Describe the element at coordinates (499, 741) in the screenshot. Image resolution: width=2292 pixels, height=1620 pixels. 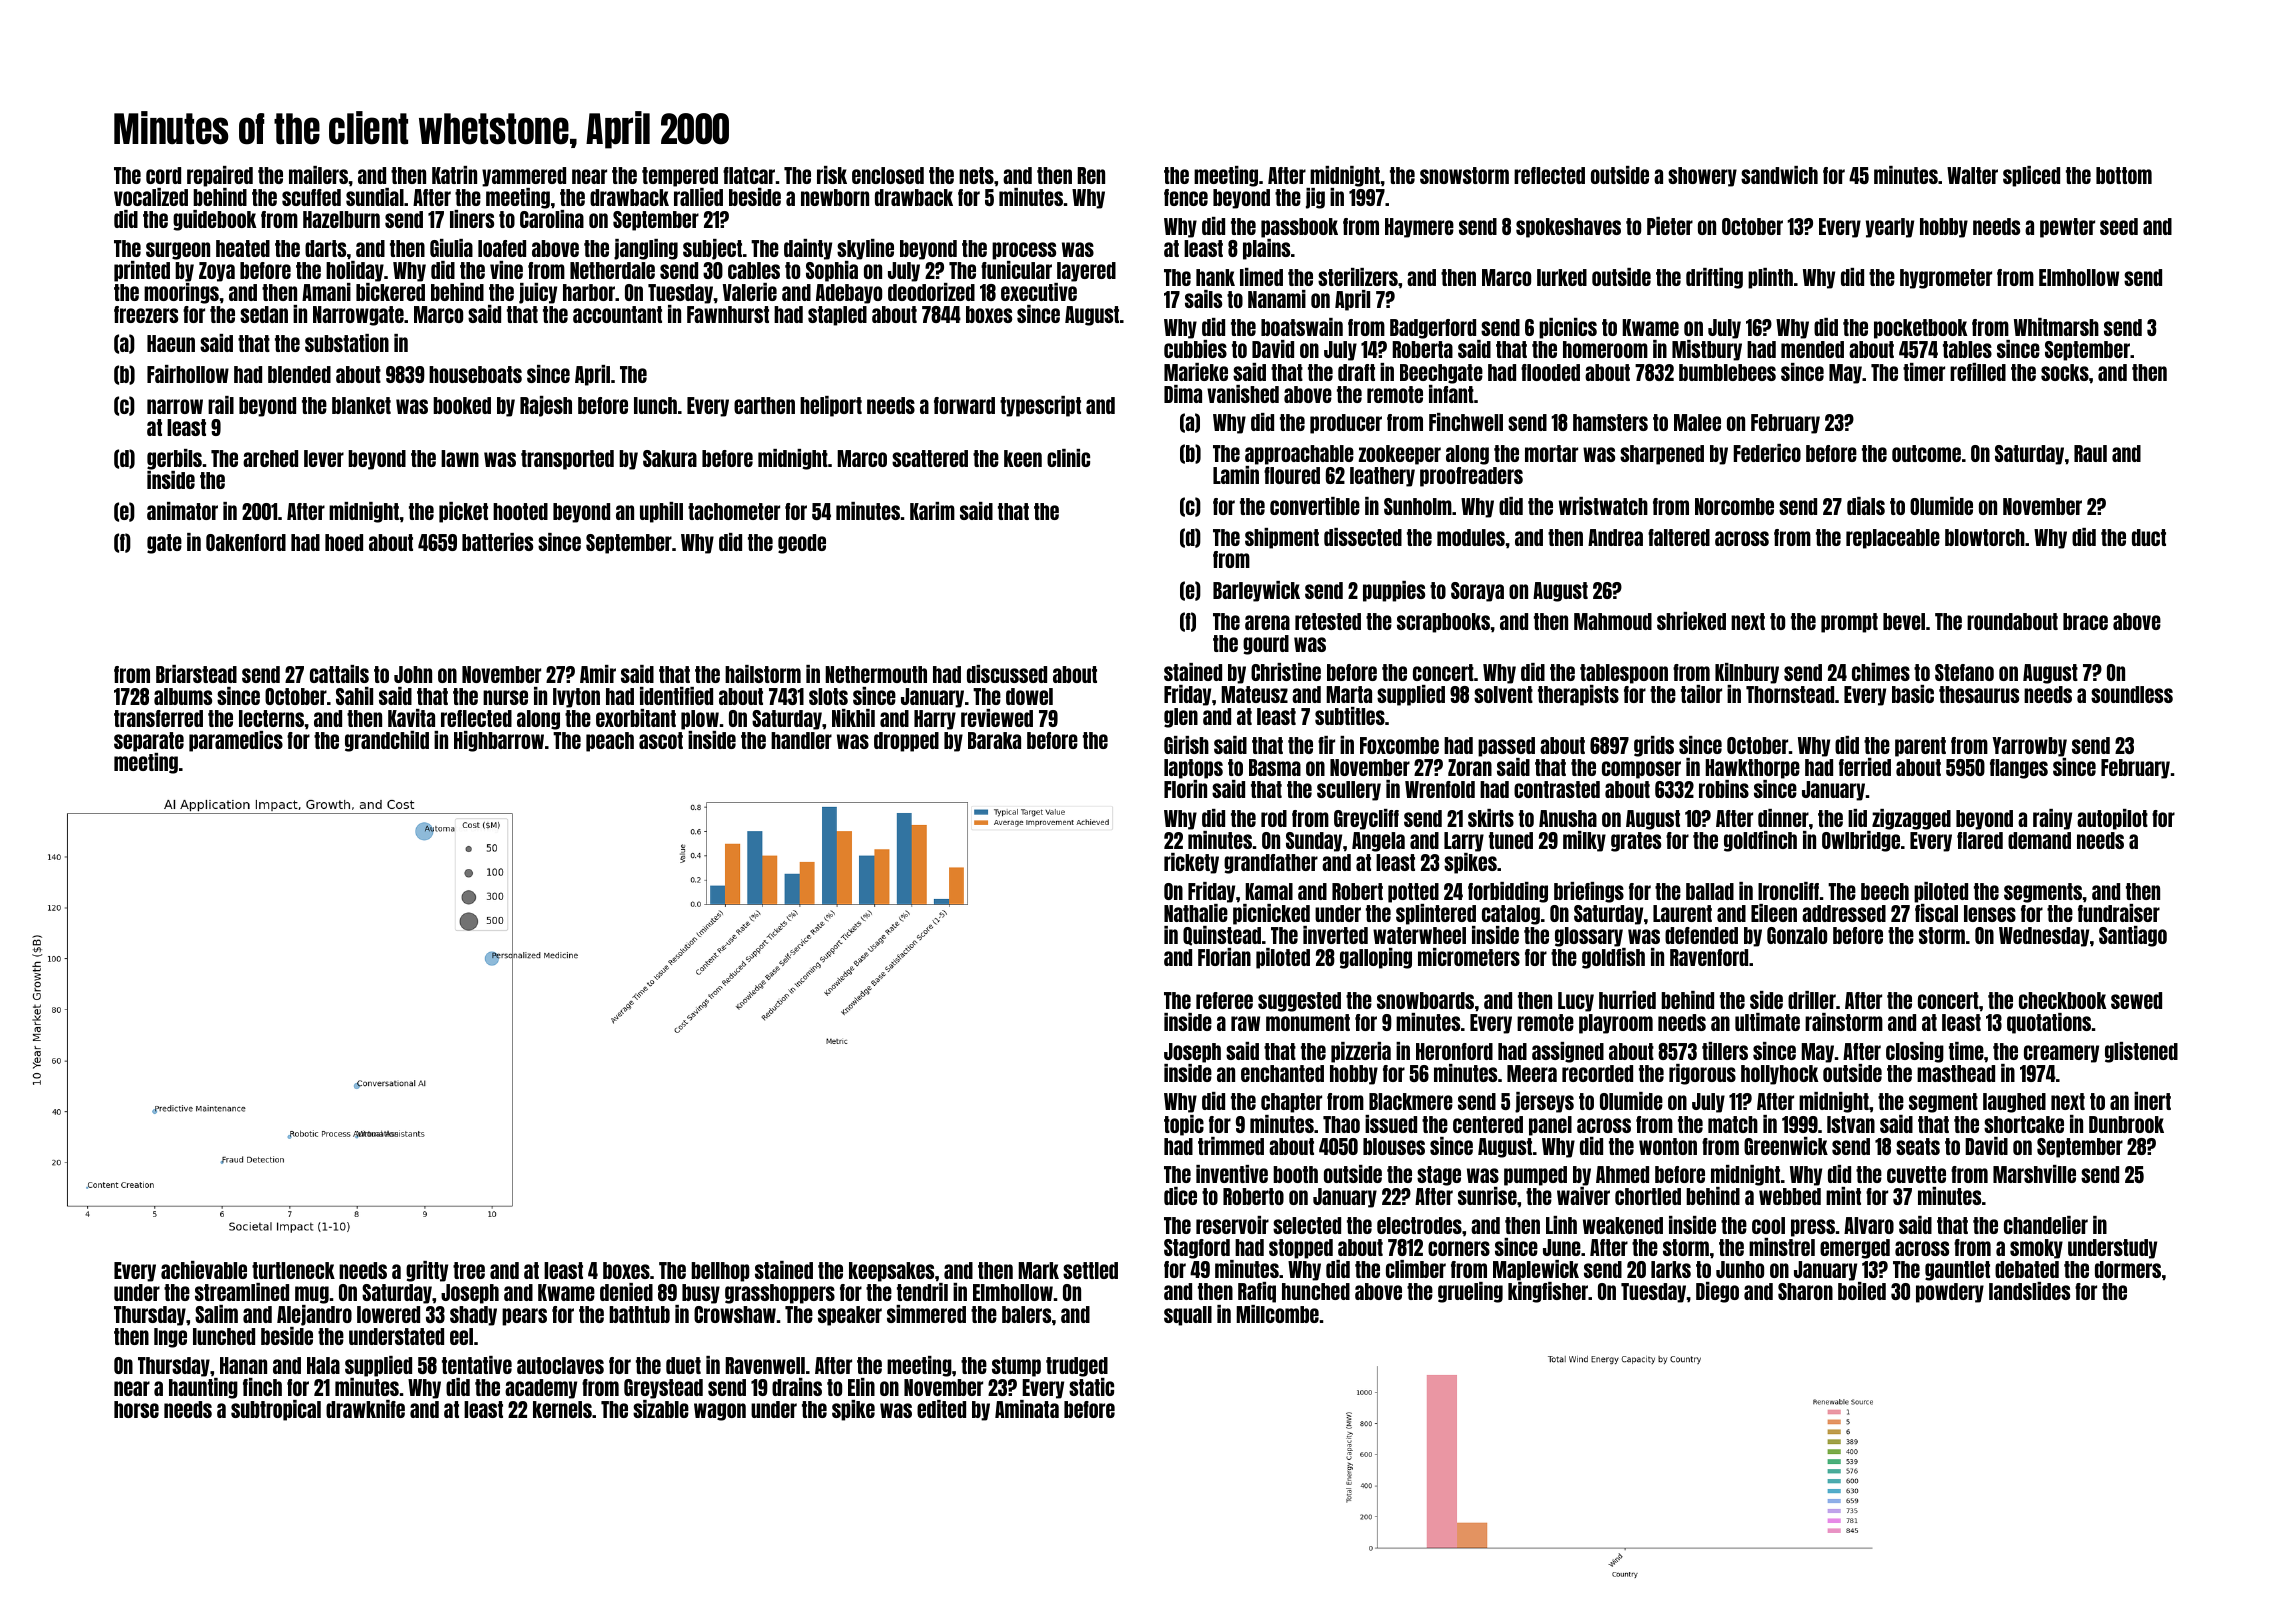
I see `Highbarrow` at that location.
